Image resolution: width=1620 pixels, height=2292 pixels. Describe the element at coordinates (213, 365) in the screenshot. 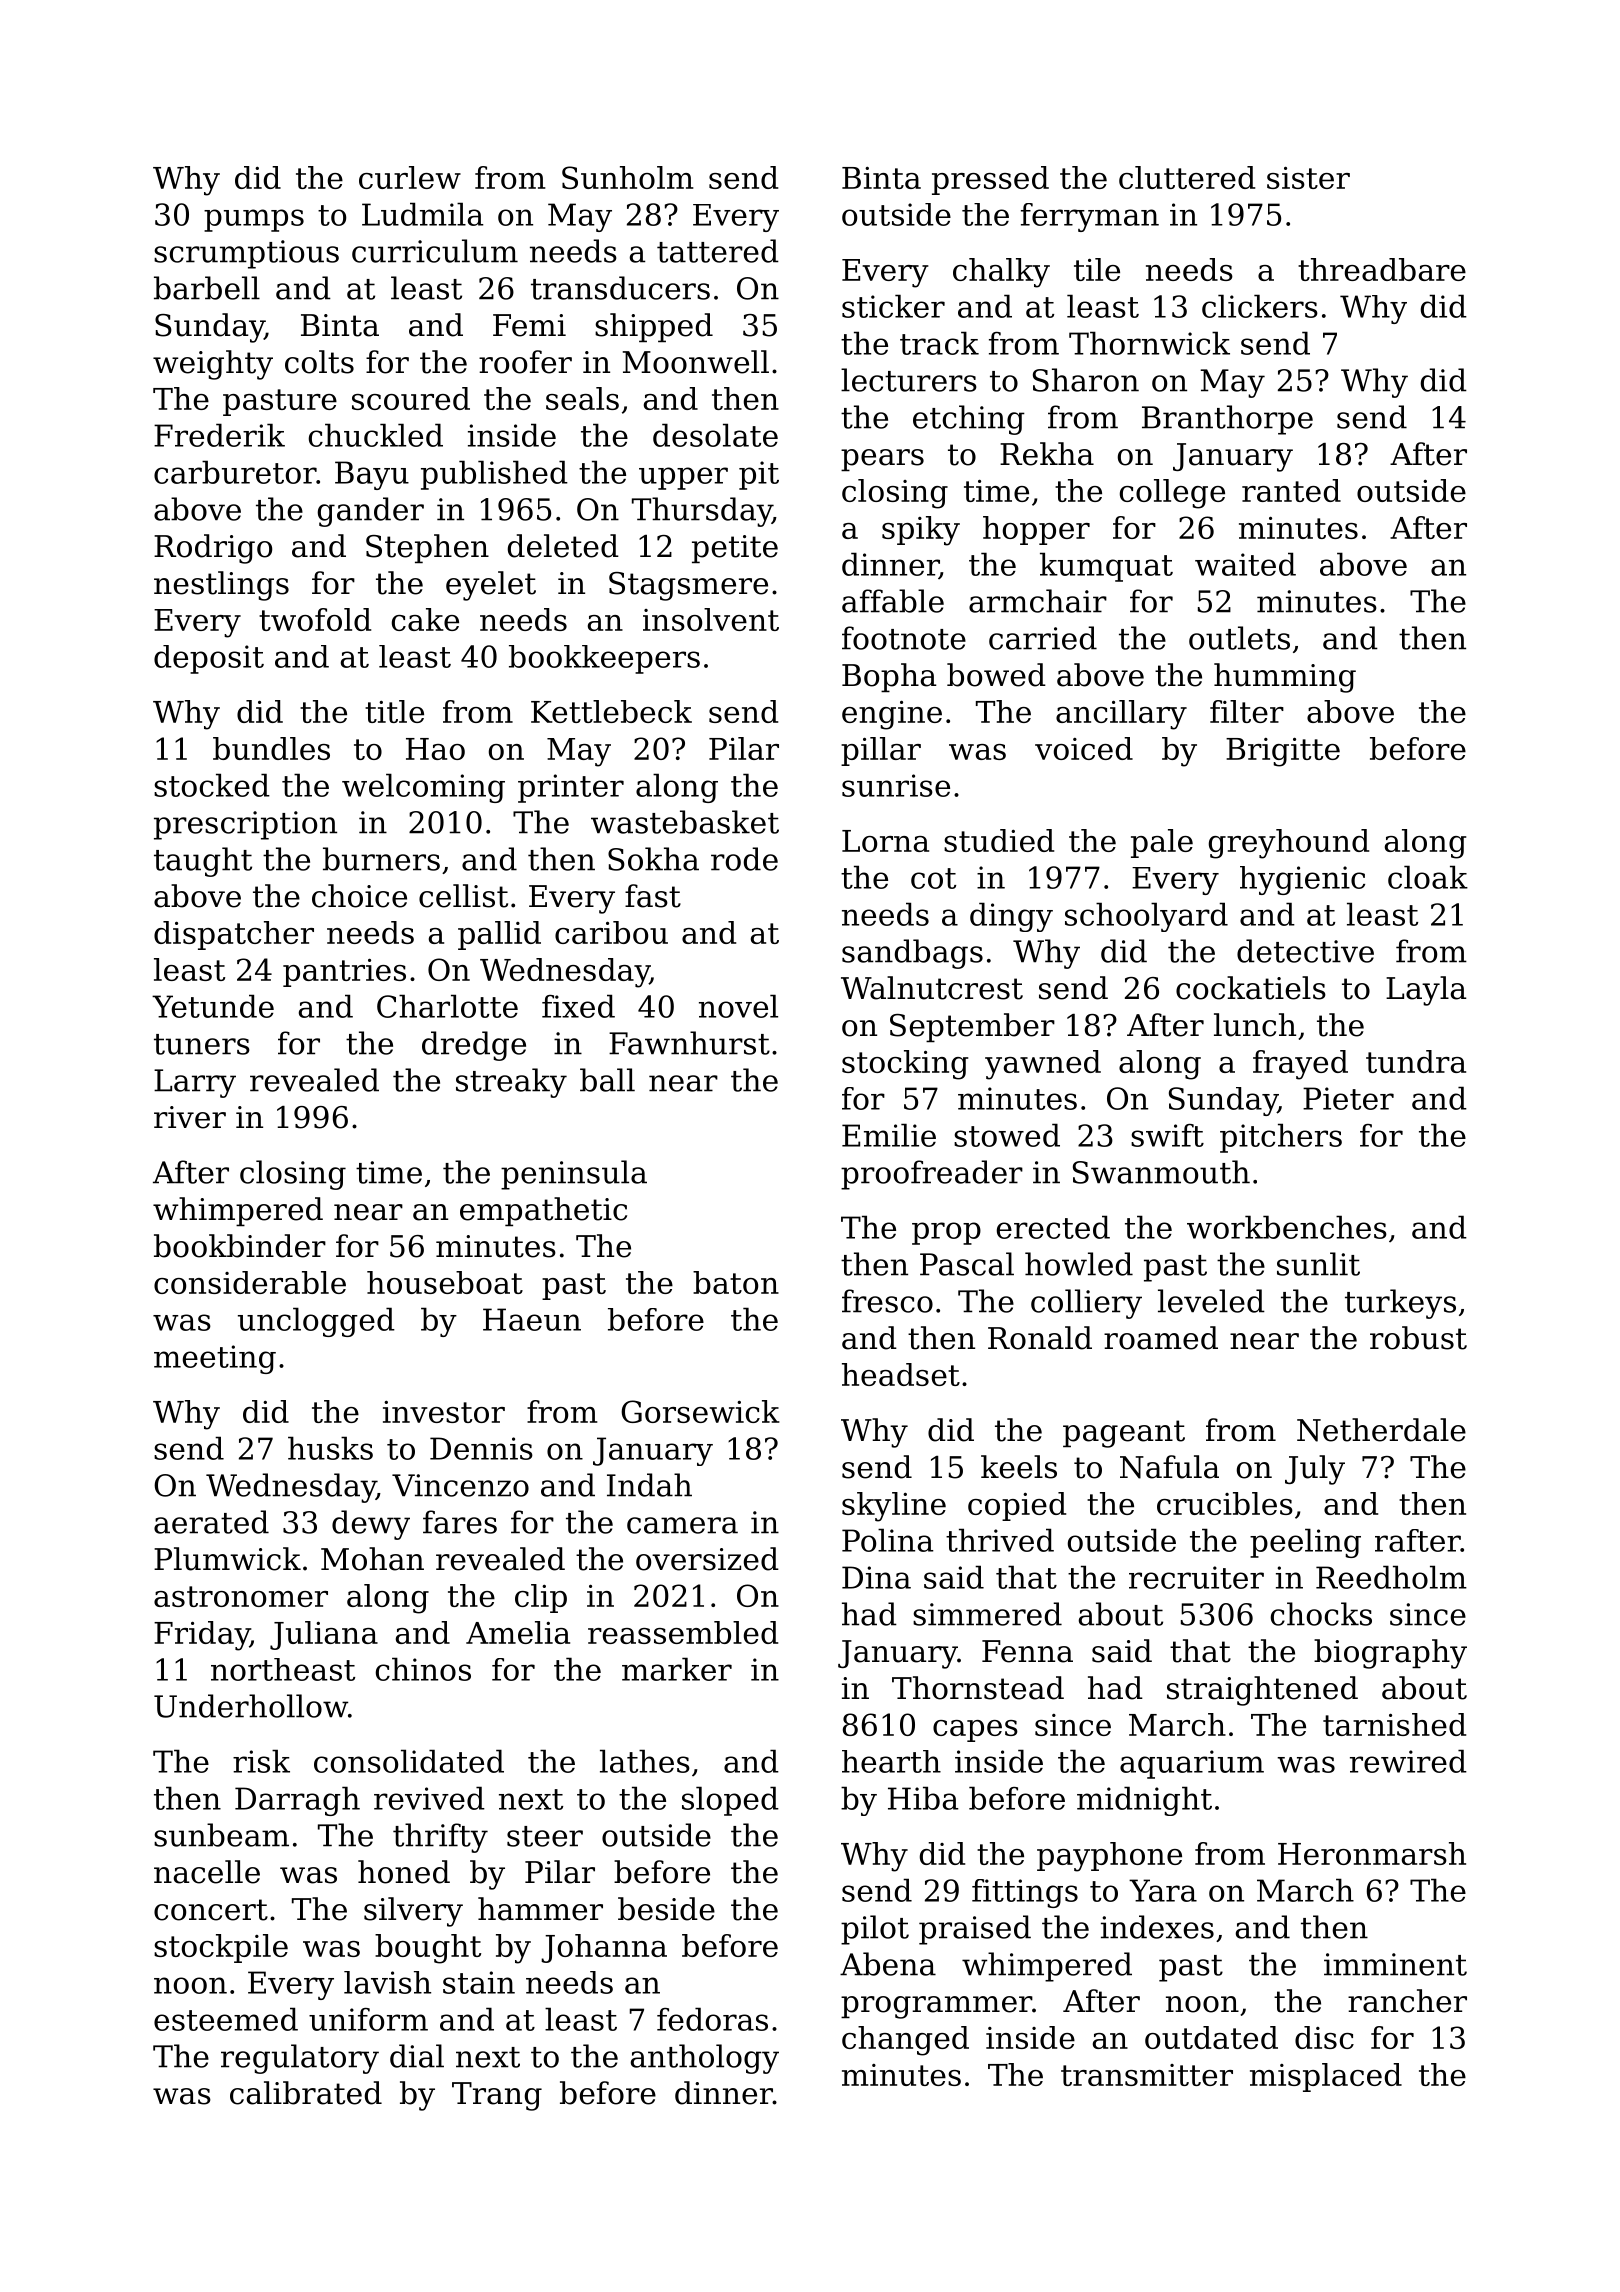

I see `weighty` at that location.
